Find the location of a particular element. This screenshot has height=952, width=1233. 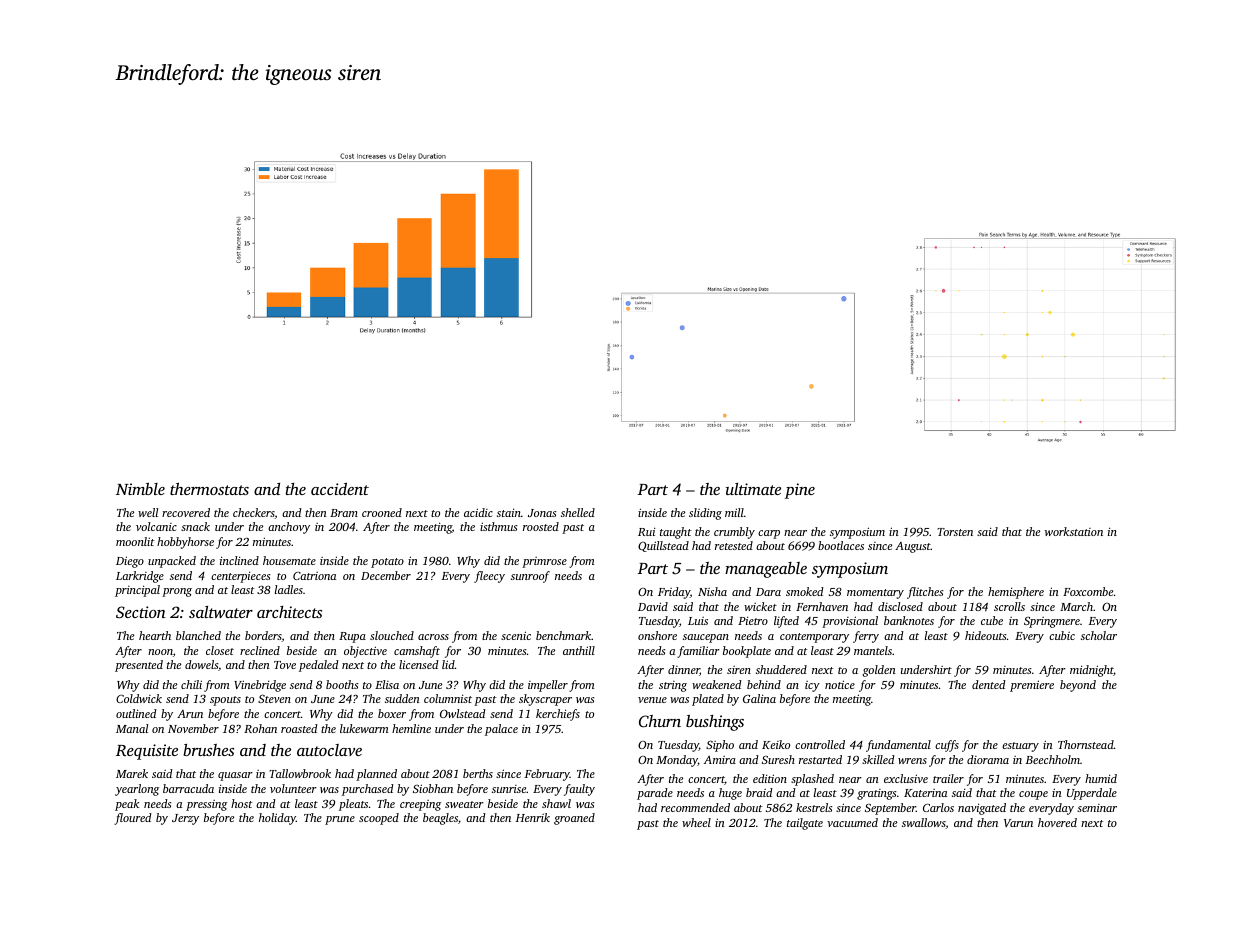

autoclave is located at coordinates (329, 750).
